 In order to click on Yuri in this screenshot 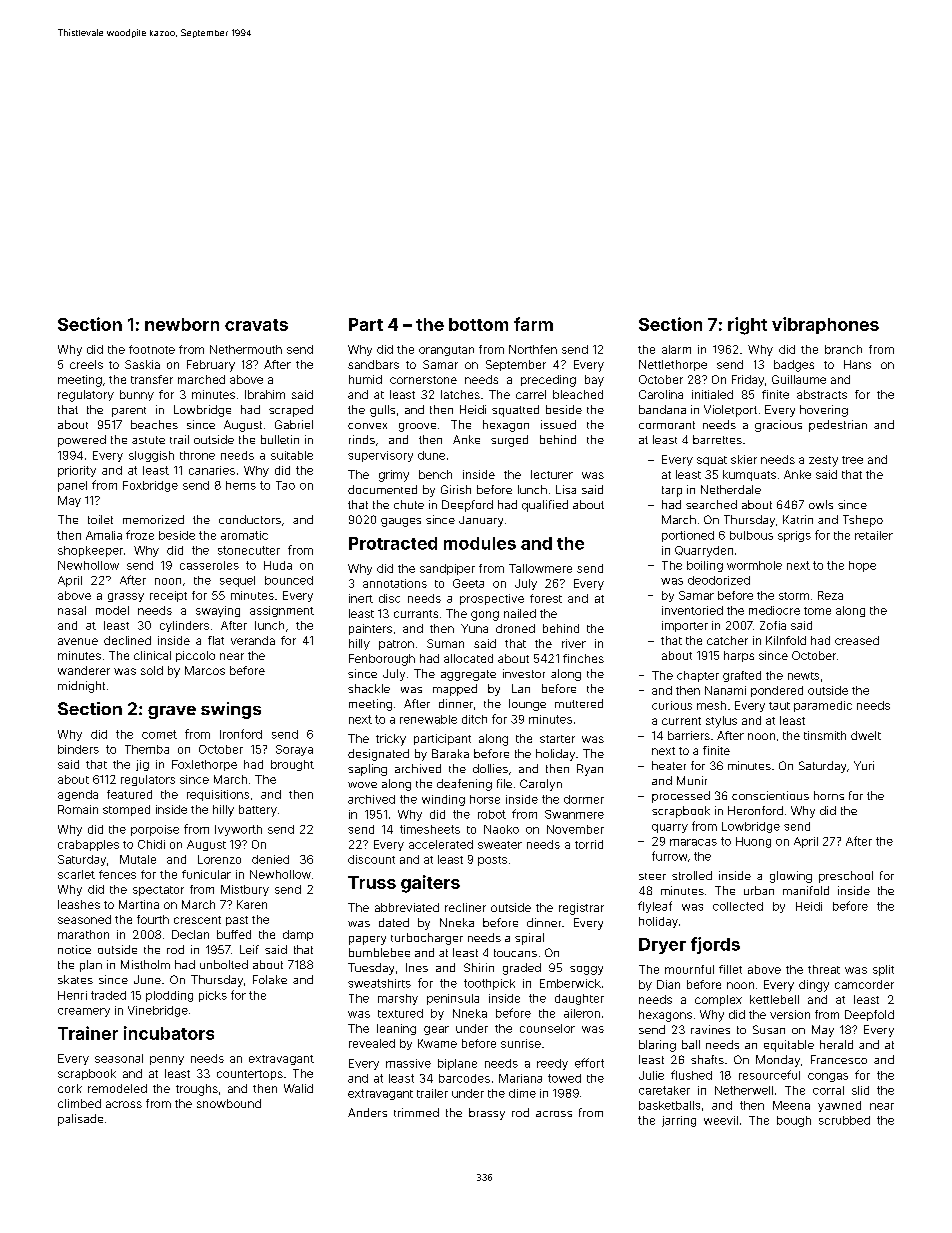, I will do `click(864, 765)`.
